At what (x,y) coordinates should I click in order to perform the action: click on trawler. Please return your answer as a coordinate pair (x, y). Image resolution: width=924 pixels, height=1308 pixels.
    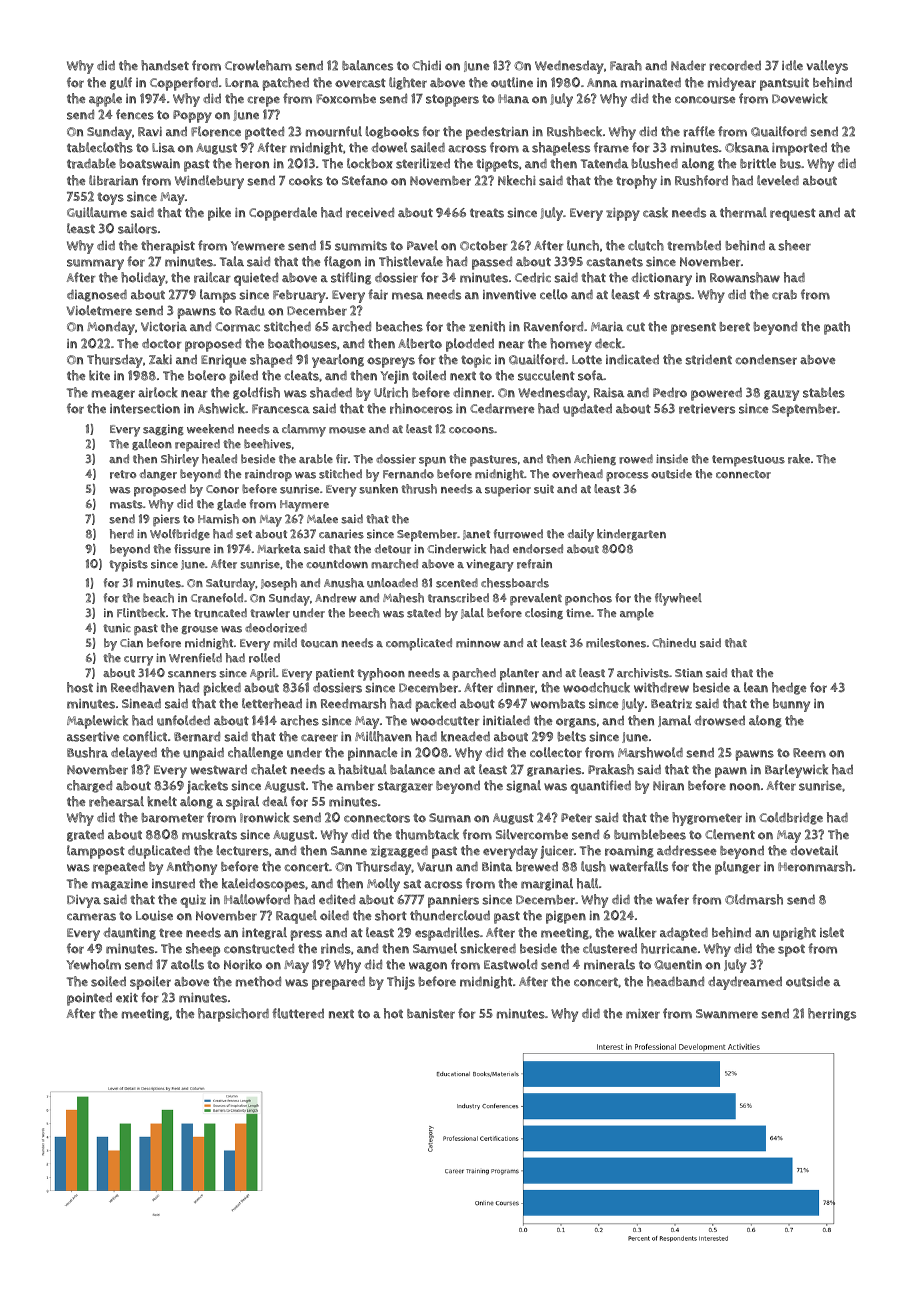
    Looking at the image, I should click on (270, 613).
